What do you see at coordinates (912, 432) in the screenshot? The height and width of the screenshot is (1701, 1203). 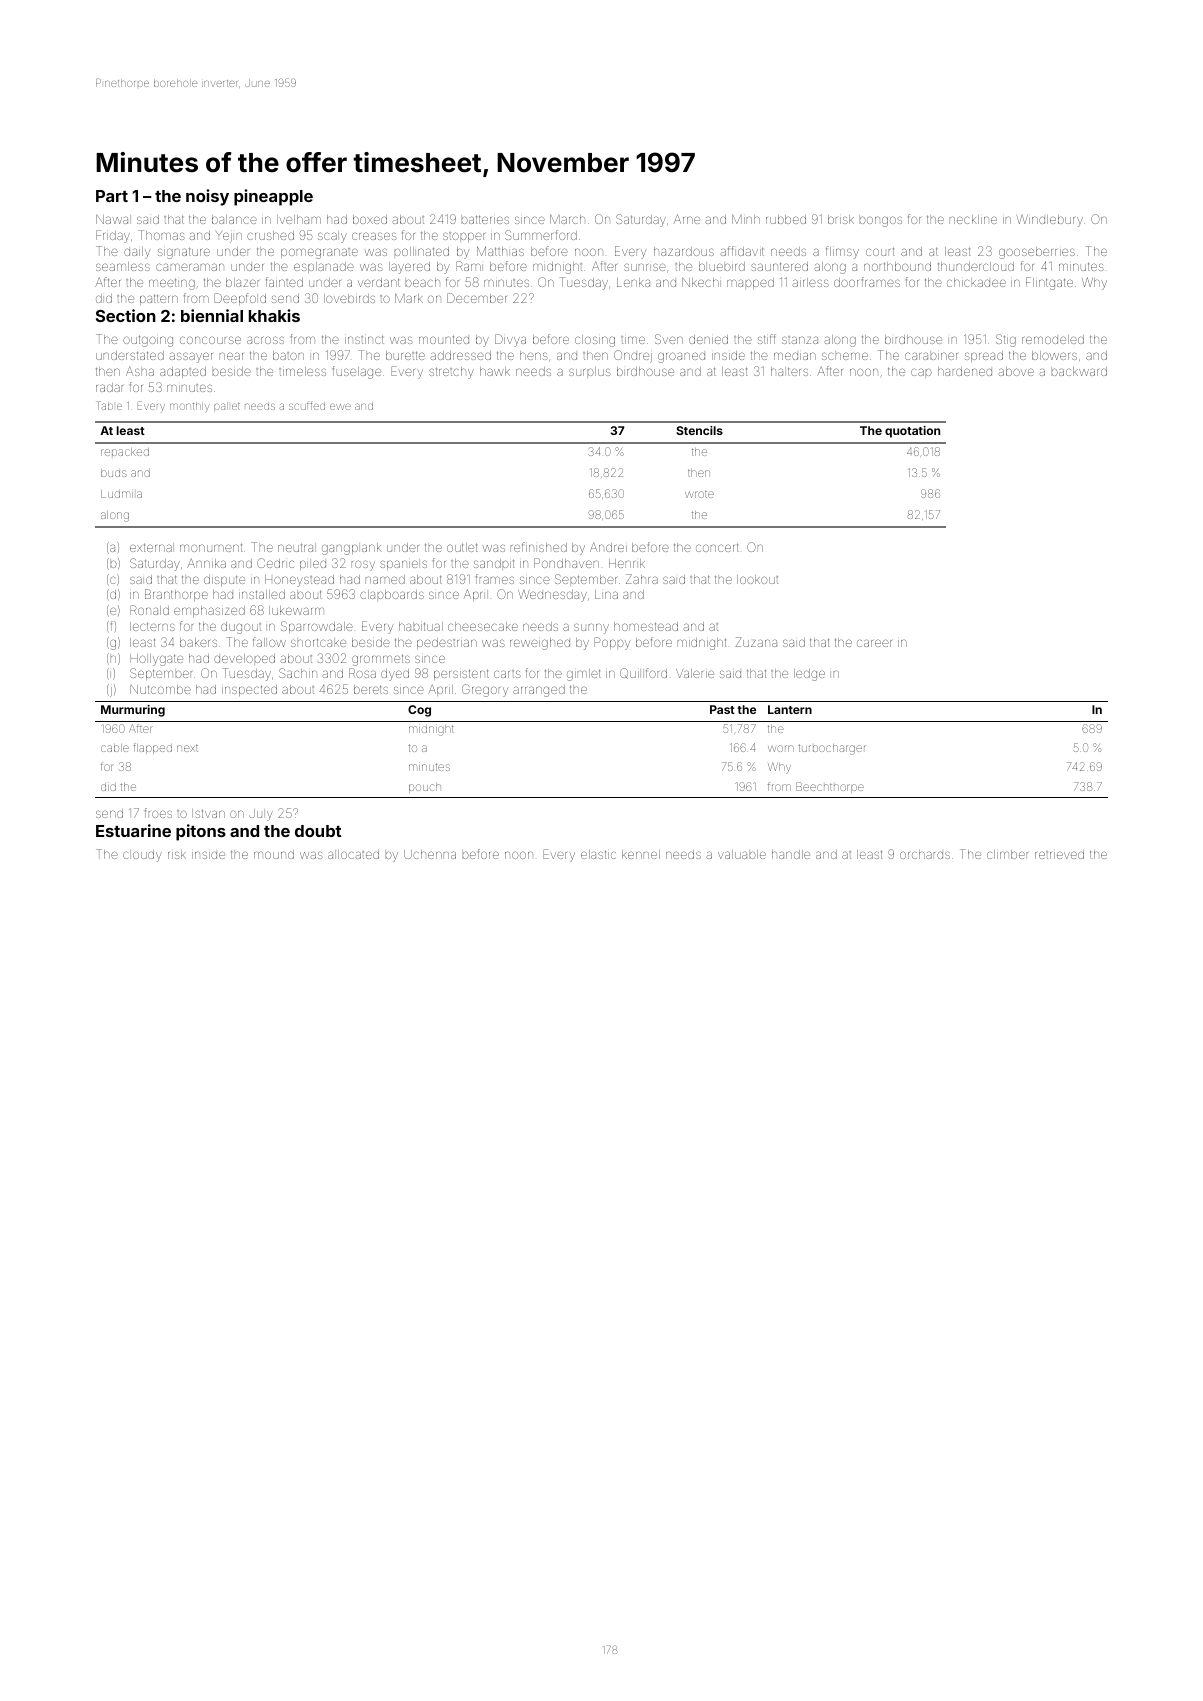 I see `quotation` at bounding box center [912, 432].
